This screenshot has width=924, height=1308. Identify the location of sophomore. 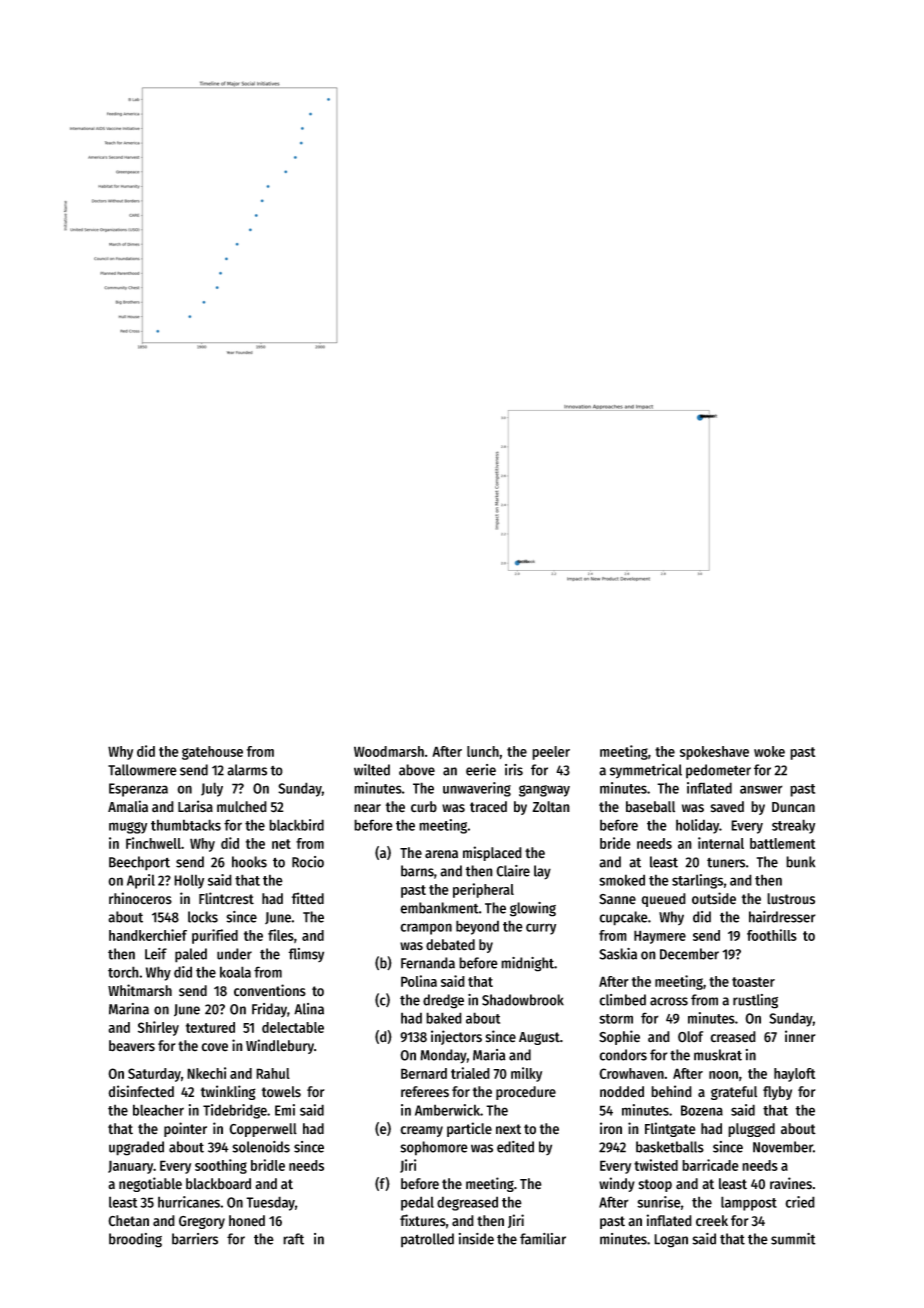
(434, 1148).
